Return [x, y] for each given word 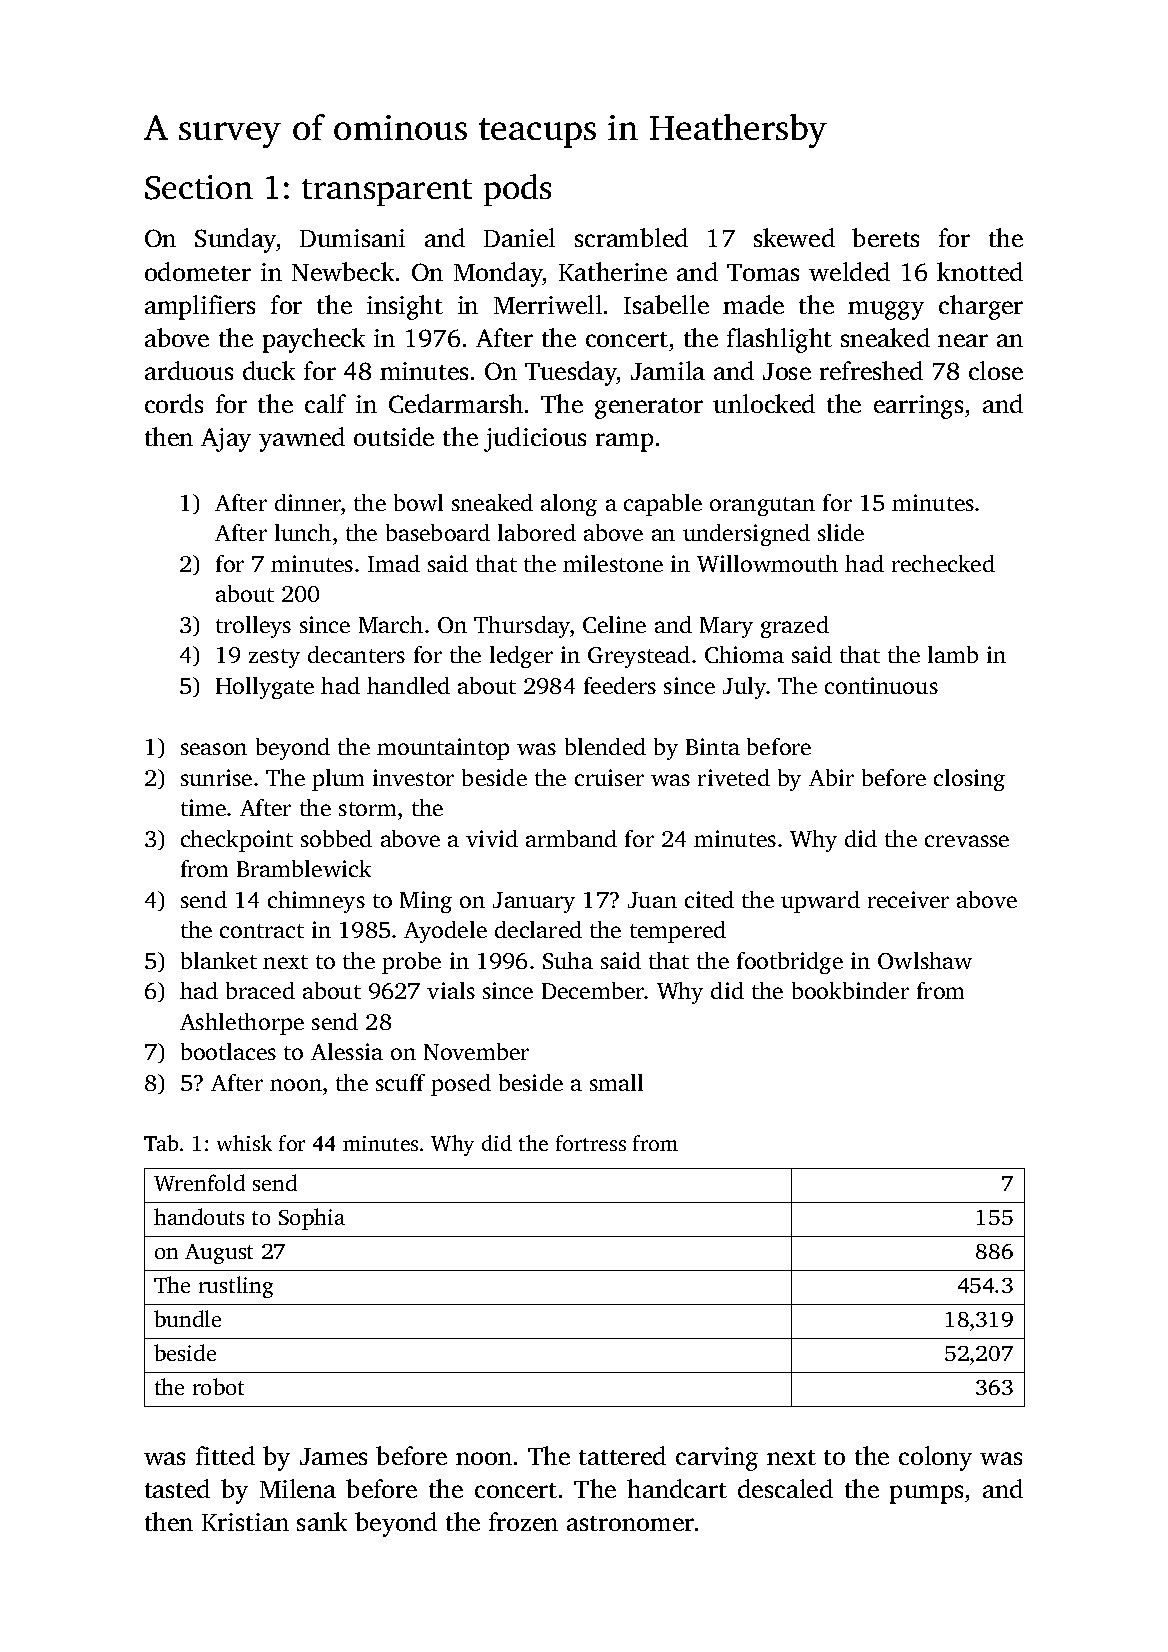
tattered [622, 1455]
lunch [303, 532]
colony [935, 1458]
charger [981, 307]
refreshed [871, 370]
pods [517, 190]
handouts [199, 1216]
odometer [198, 271]
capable [663, 505]
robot [218, 1386]
